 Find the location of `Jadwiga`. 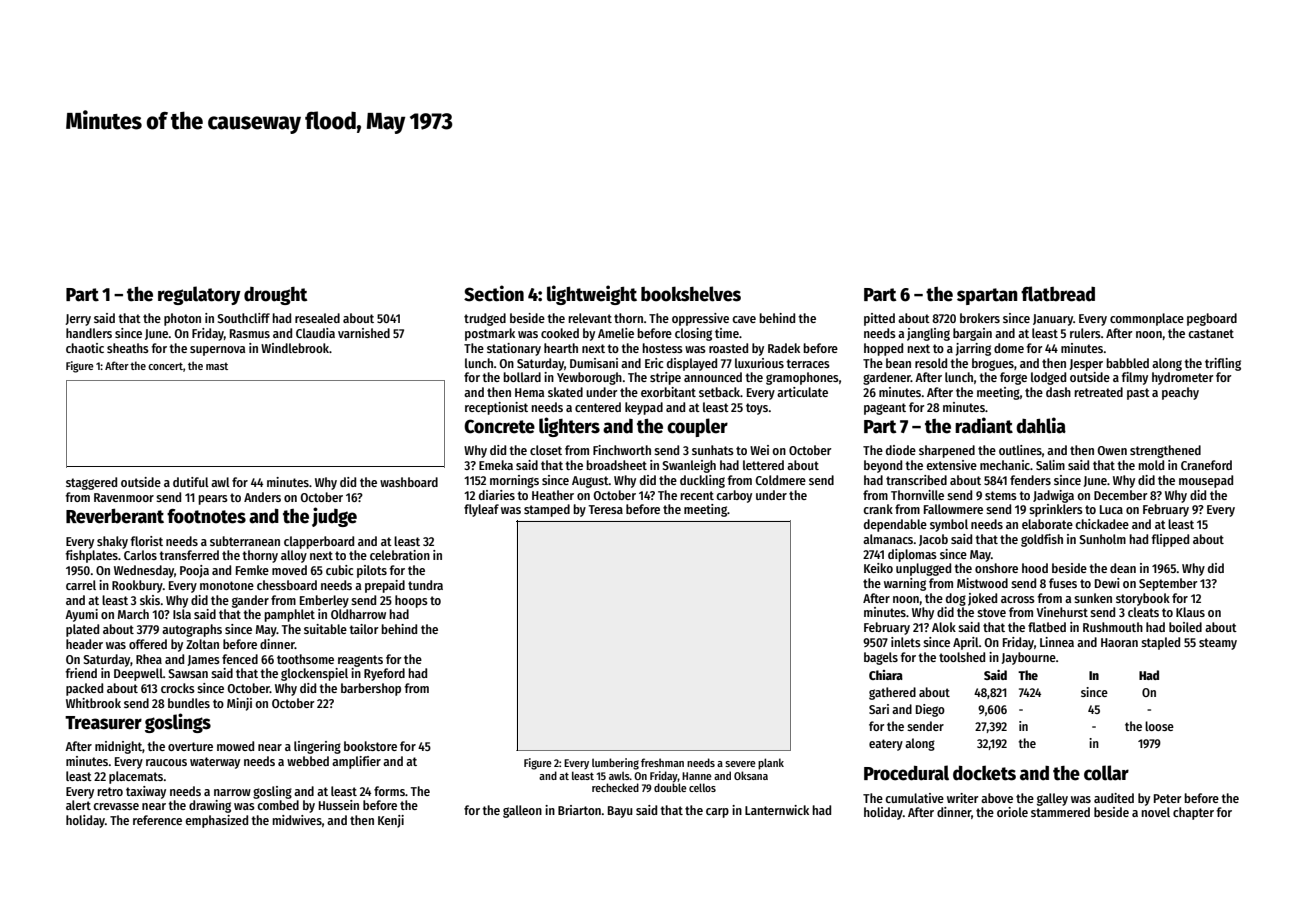

Jadwiga is located at coordinates (1053, 496).
